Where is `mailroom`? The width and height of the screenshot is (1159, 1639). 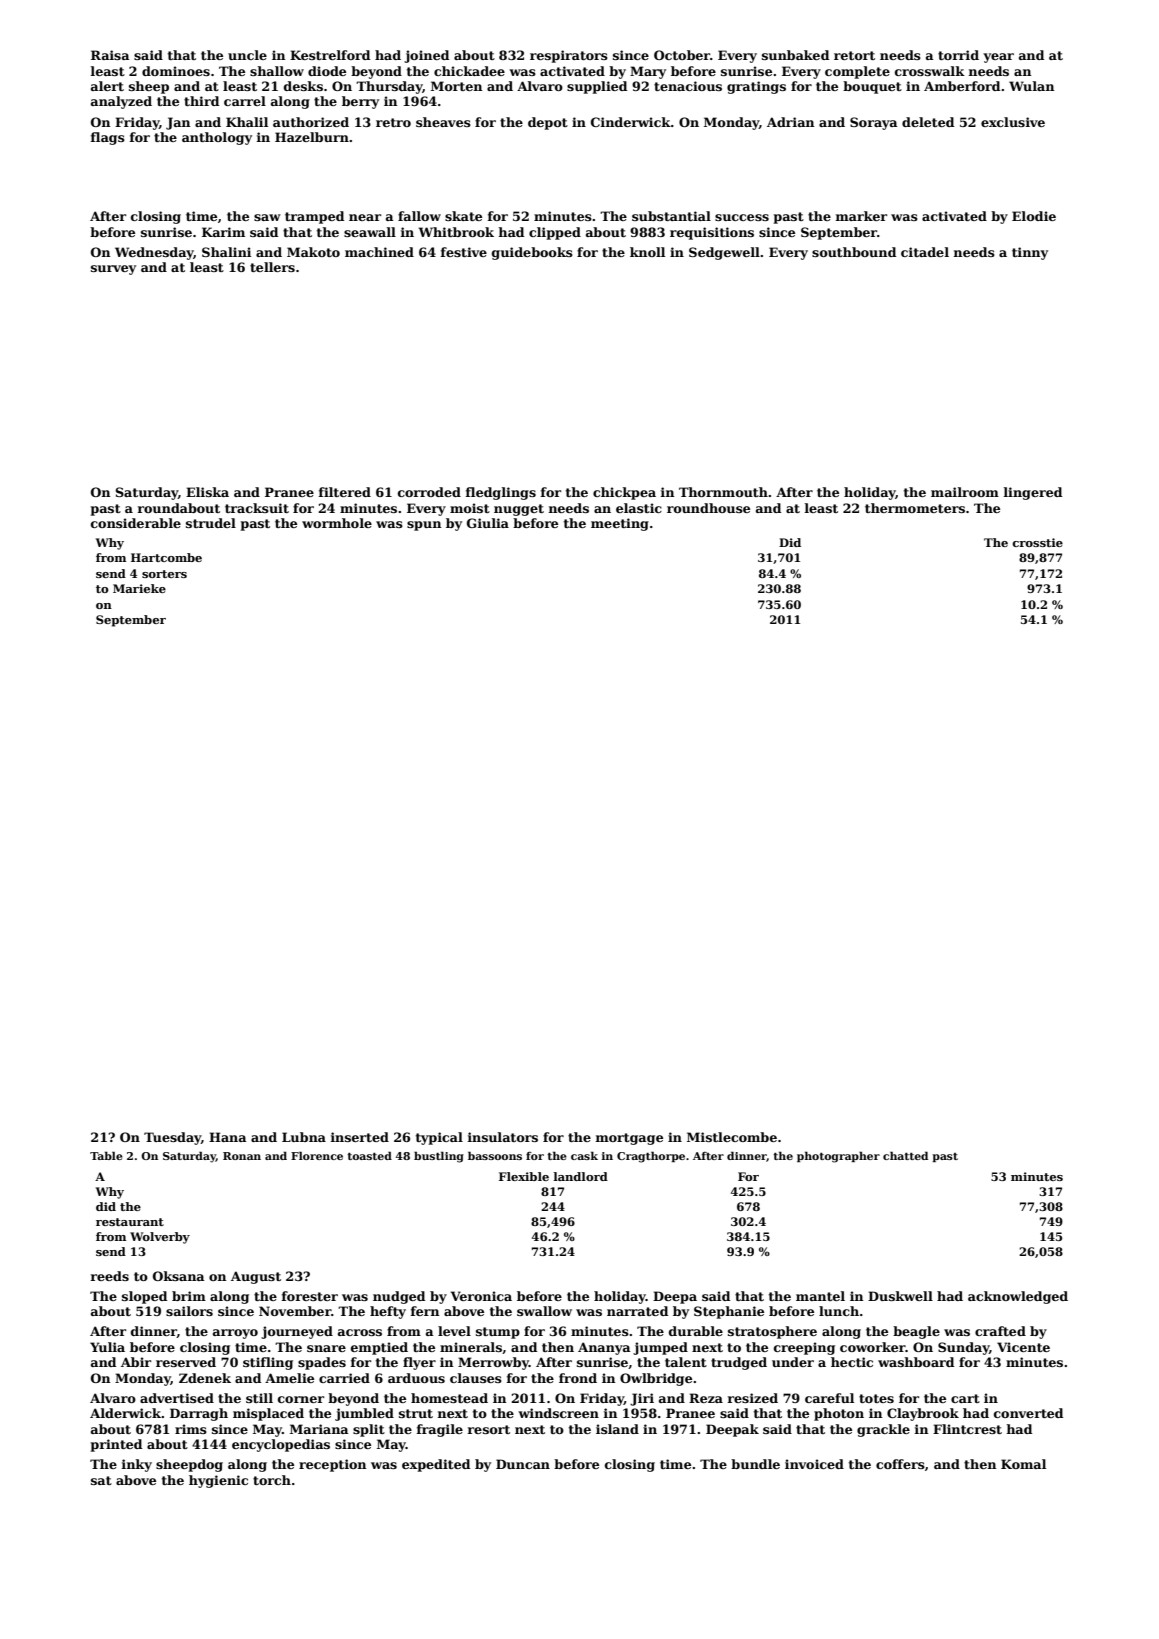
mailroom is located at coordinates (965, 492).
